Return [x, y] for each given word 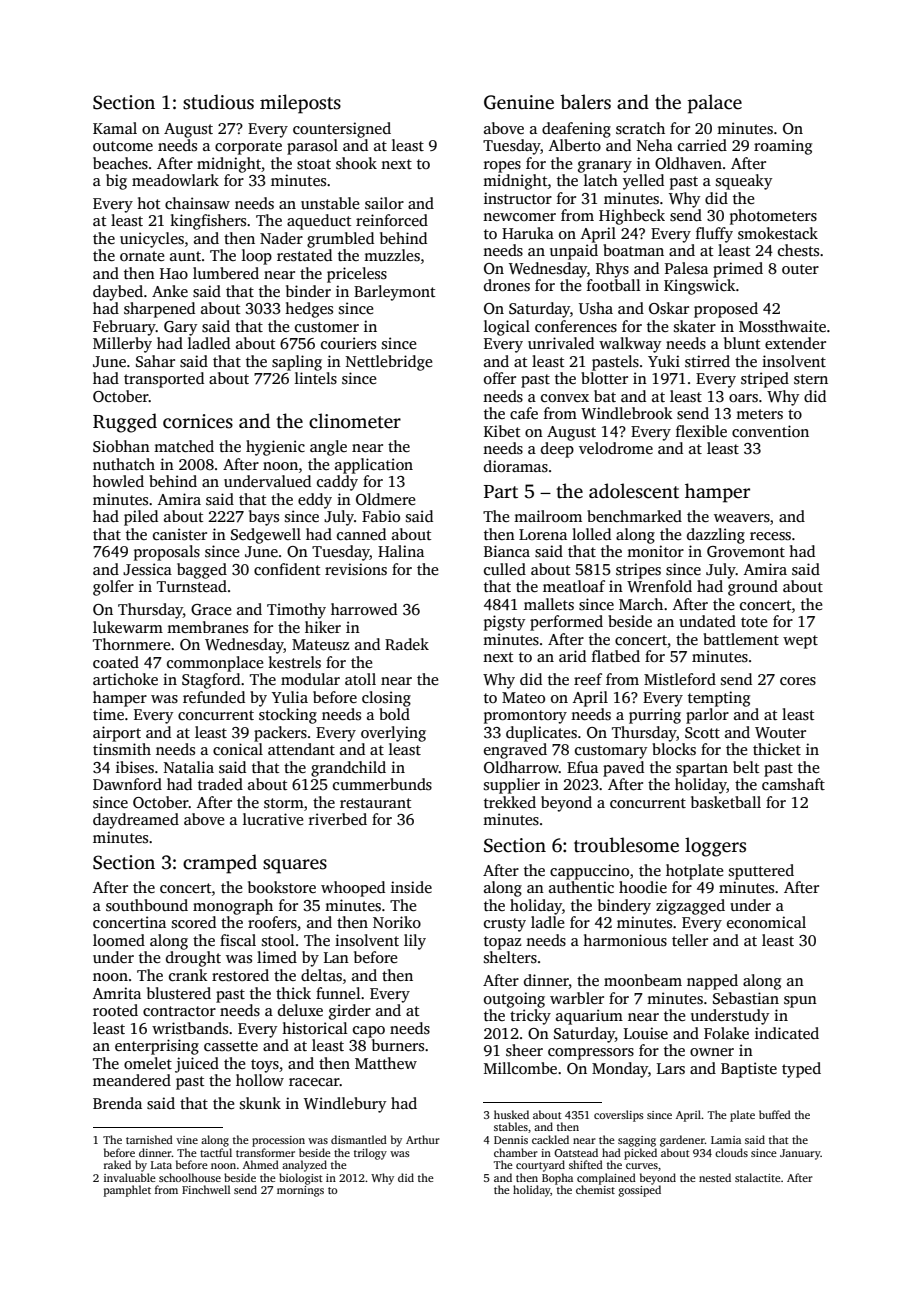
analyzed [304, 1166]
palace [715, 104]
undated [707, 621]
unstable [330, 203]
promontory [525, 717]
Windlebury [345, 1105]
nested [715, 1177]
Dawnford [127, 784]
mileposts [300, 104]
